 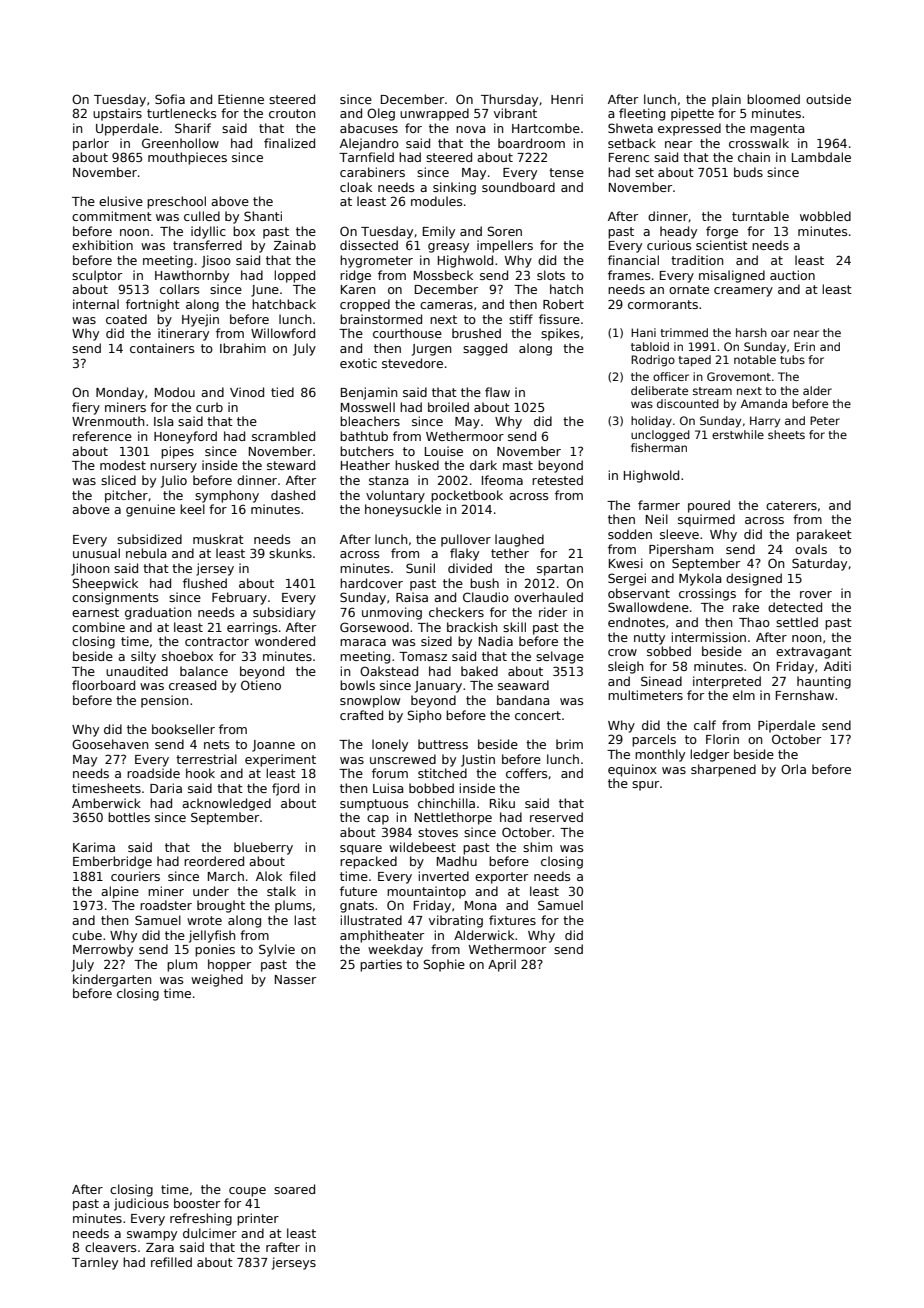 I want to click on upstairs, so click(x=117, y=114).
